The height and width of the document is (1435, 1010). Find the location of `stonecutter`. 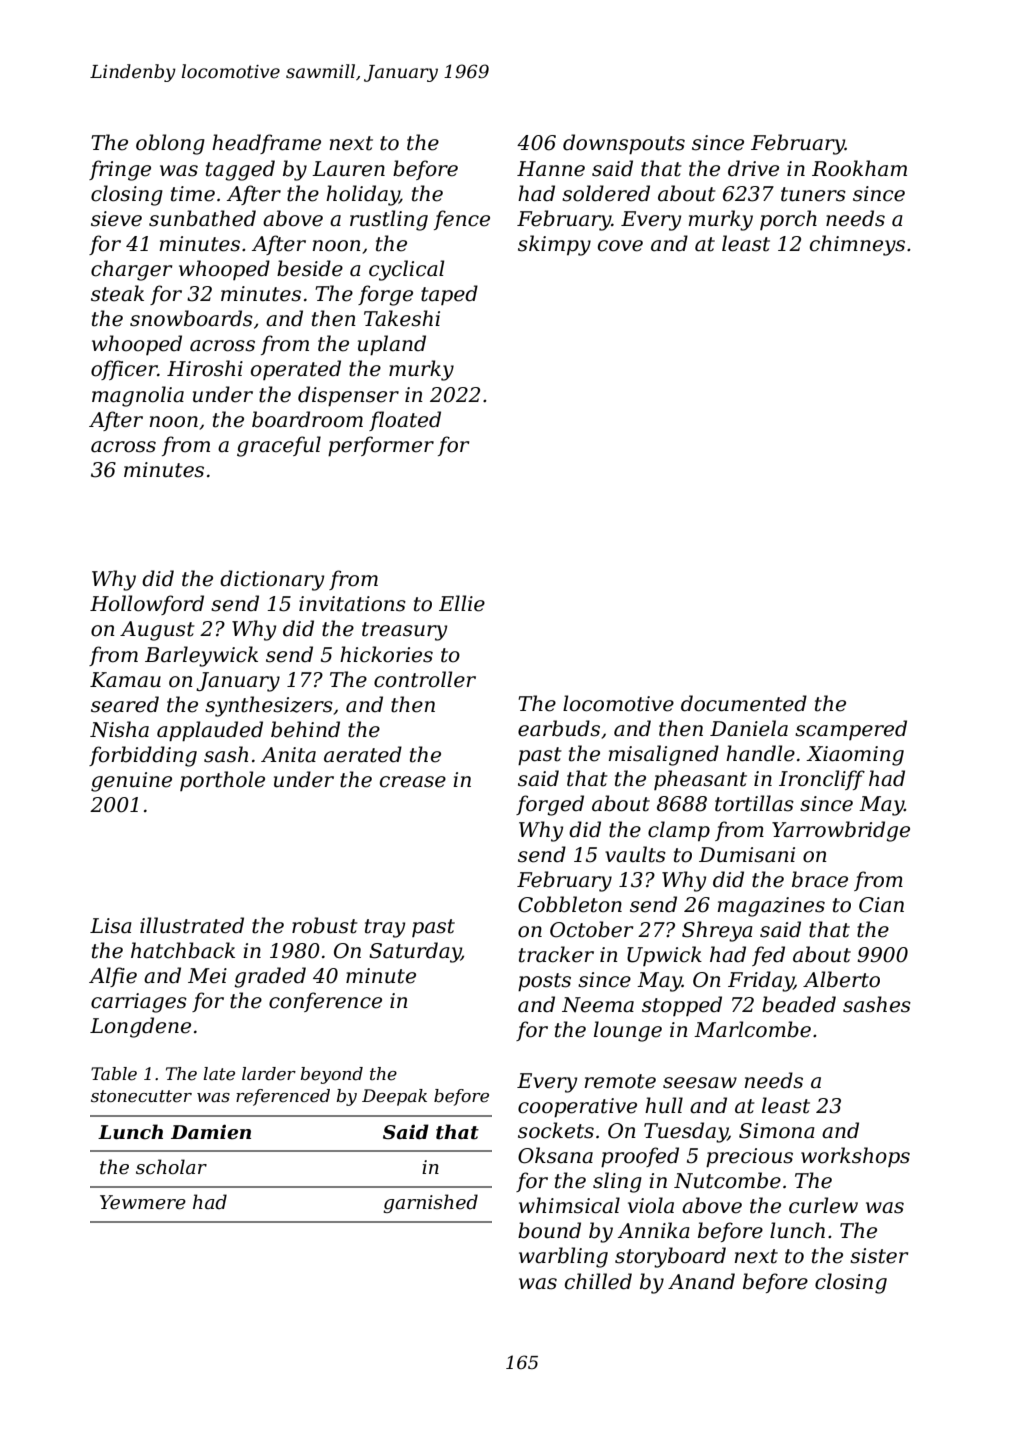

stonecutter is located at coordinates (141, 1096).
